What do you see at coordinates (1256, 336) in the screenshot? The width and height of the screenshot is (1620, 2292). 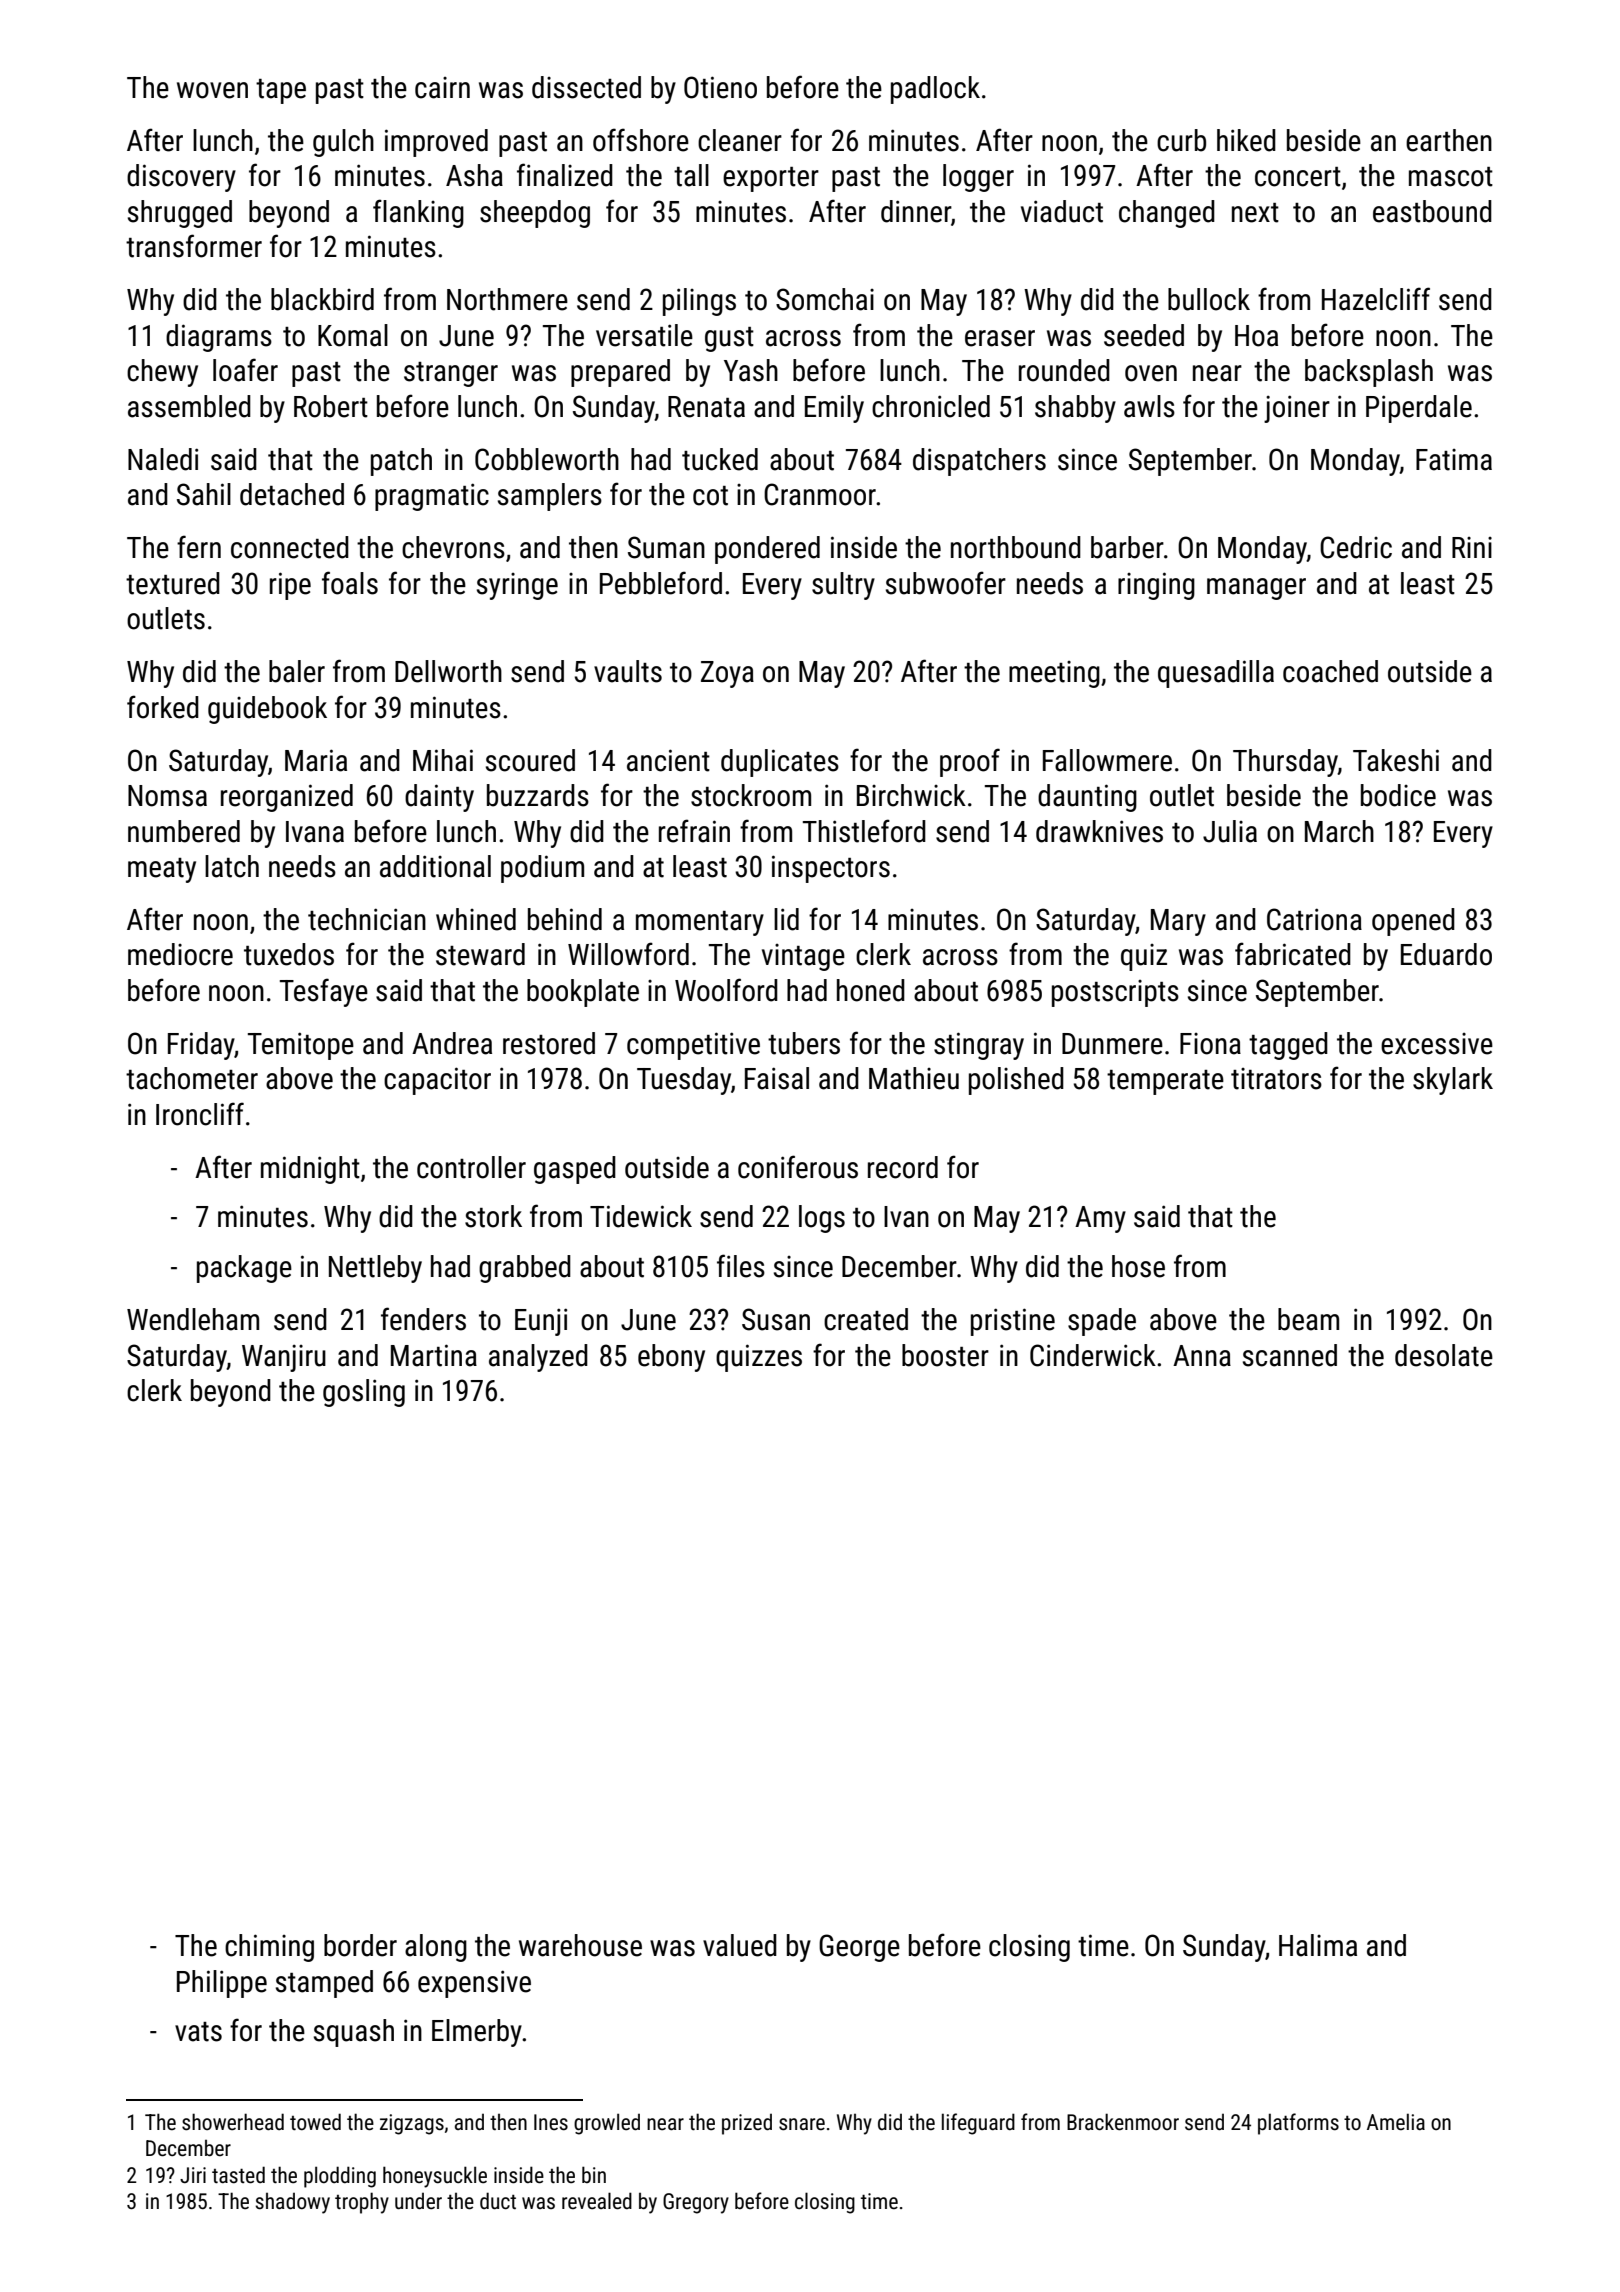 I see `Hoa` at bounding box center [1256, 336].
